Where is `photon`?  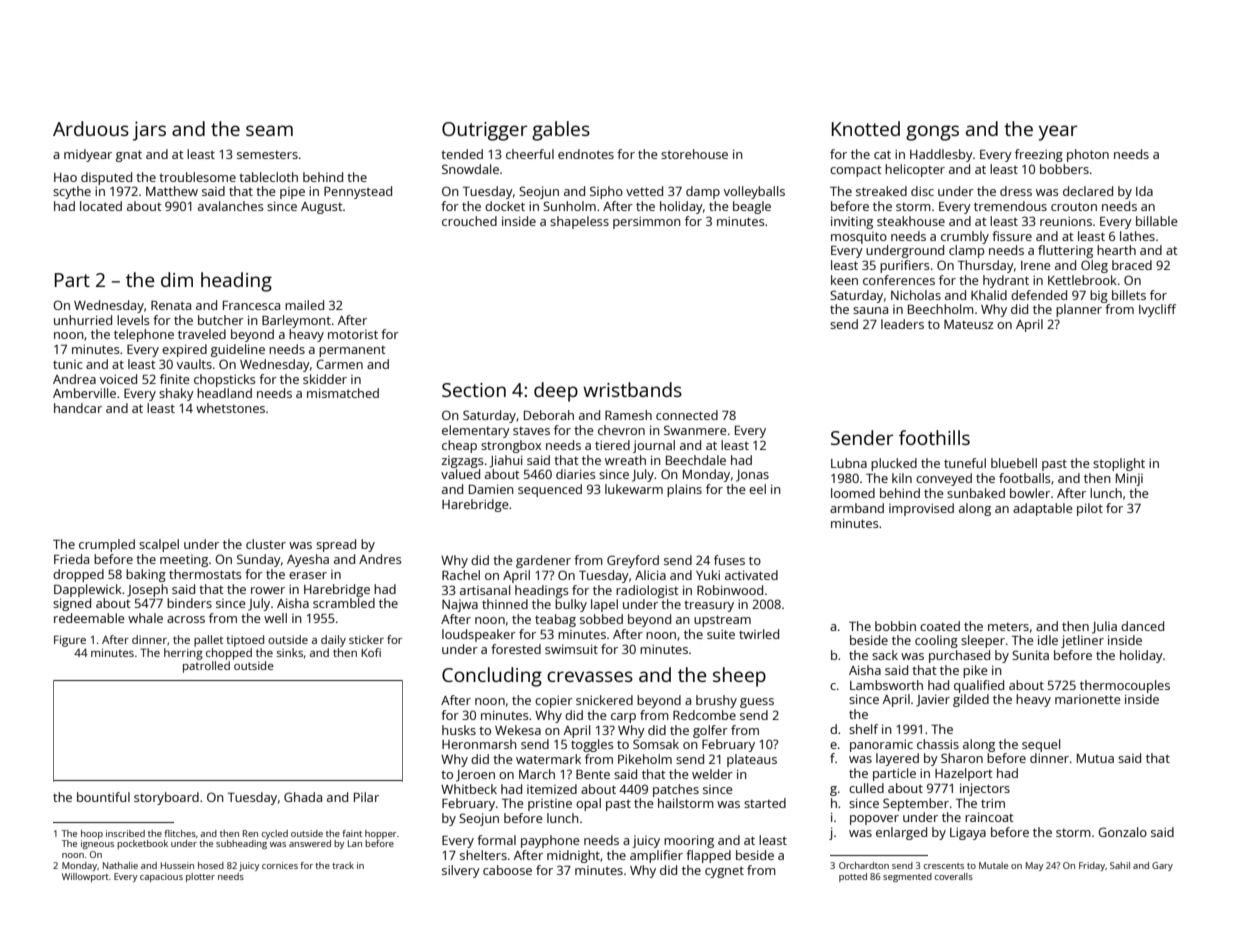 photon is located at coordinates (1088, 155).
